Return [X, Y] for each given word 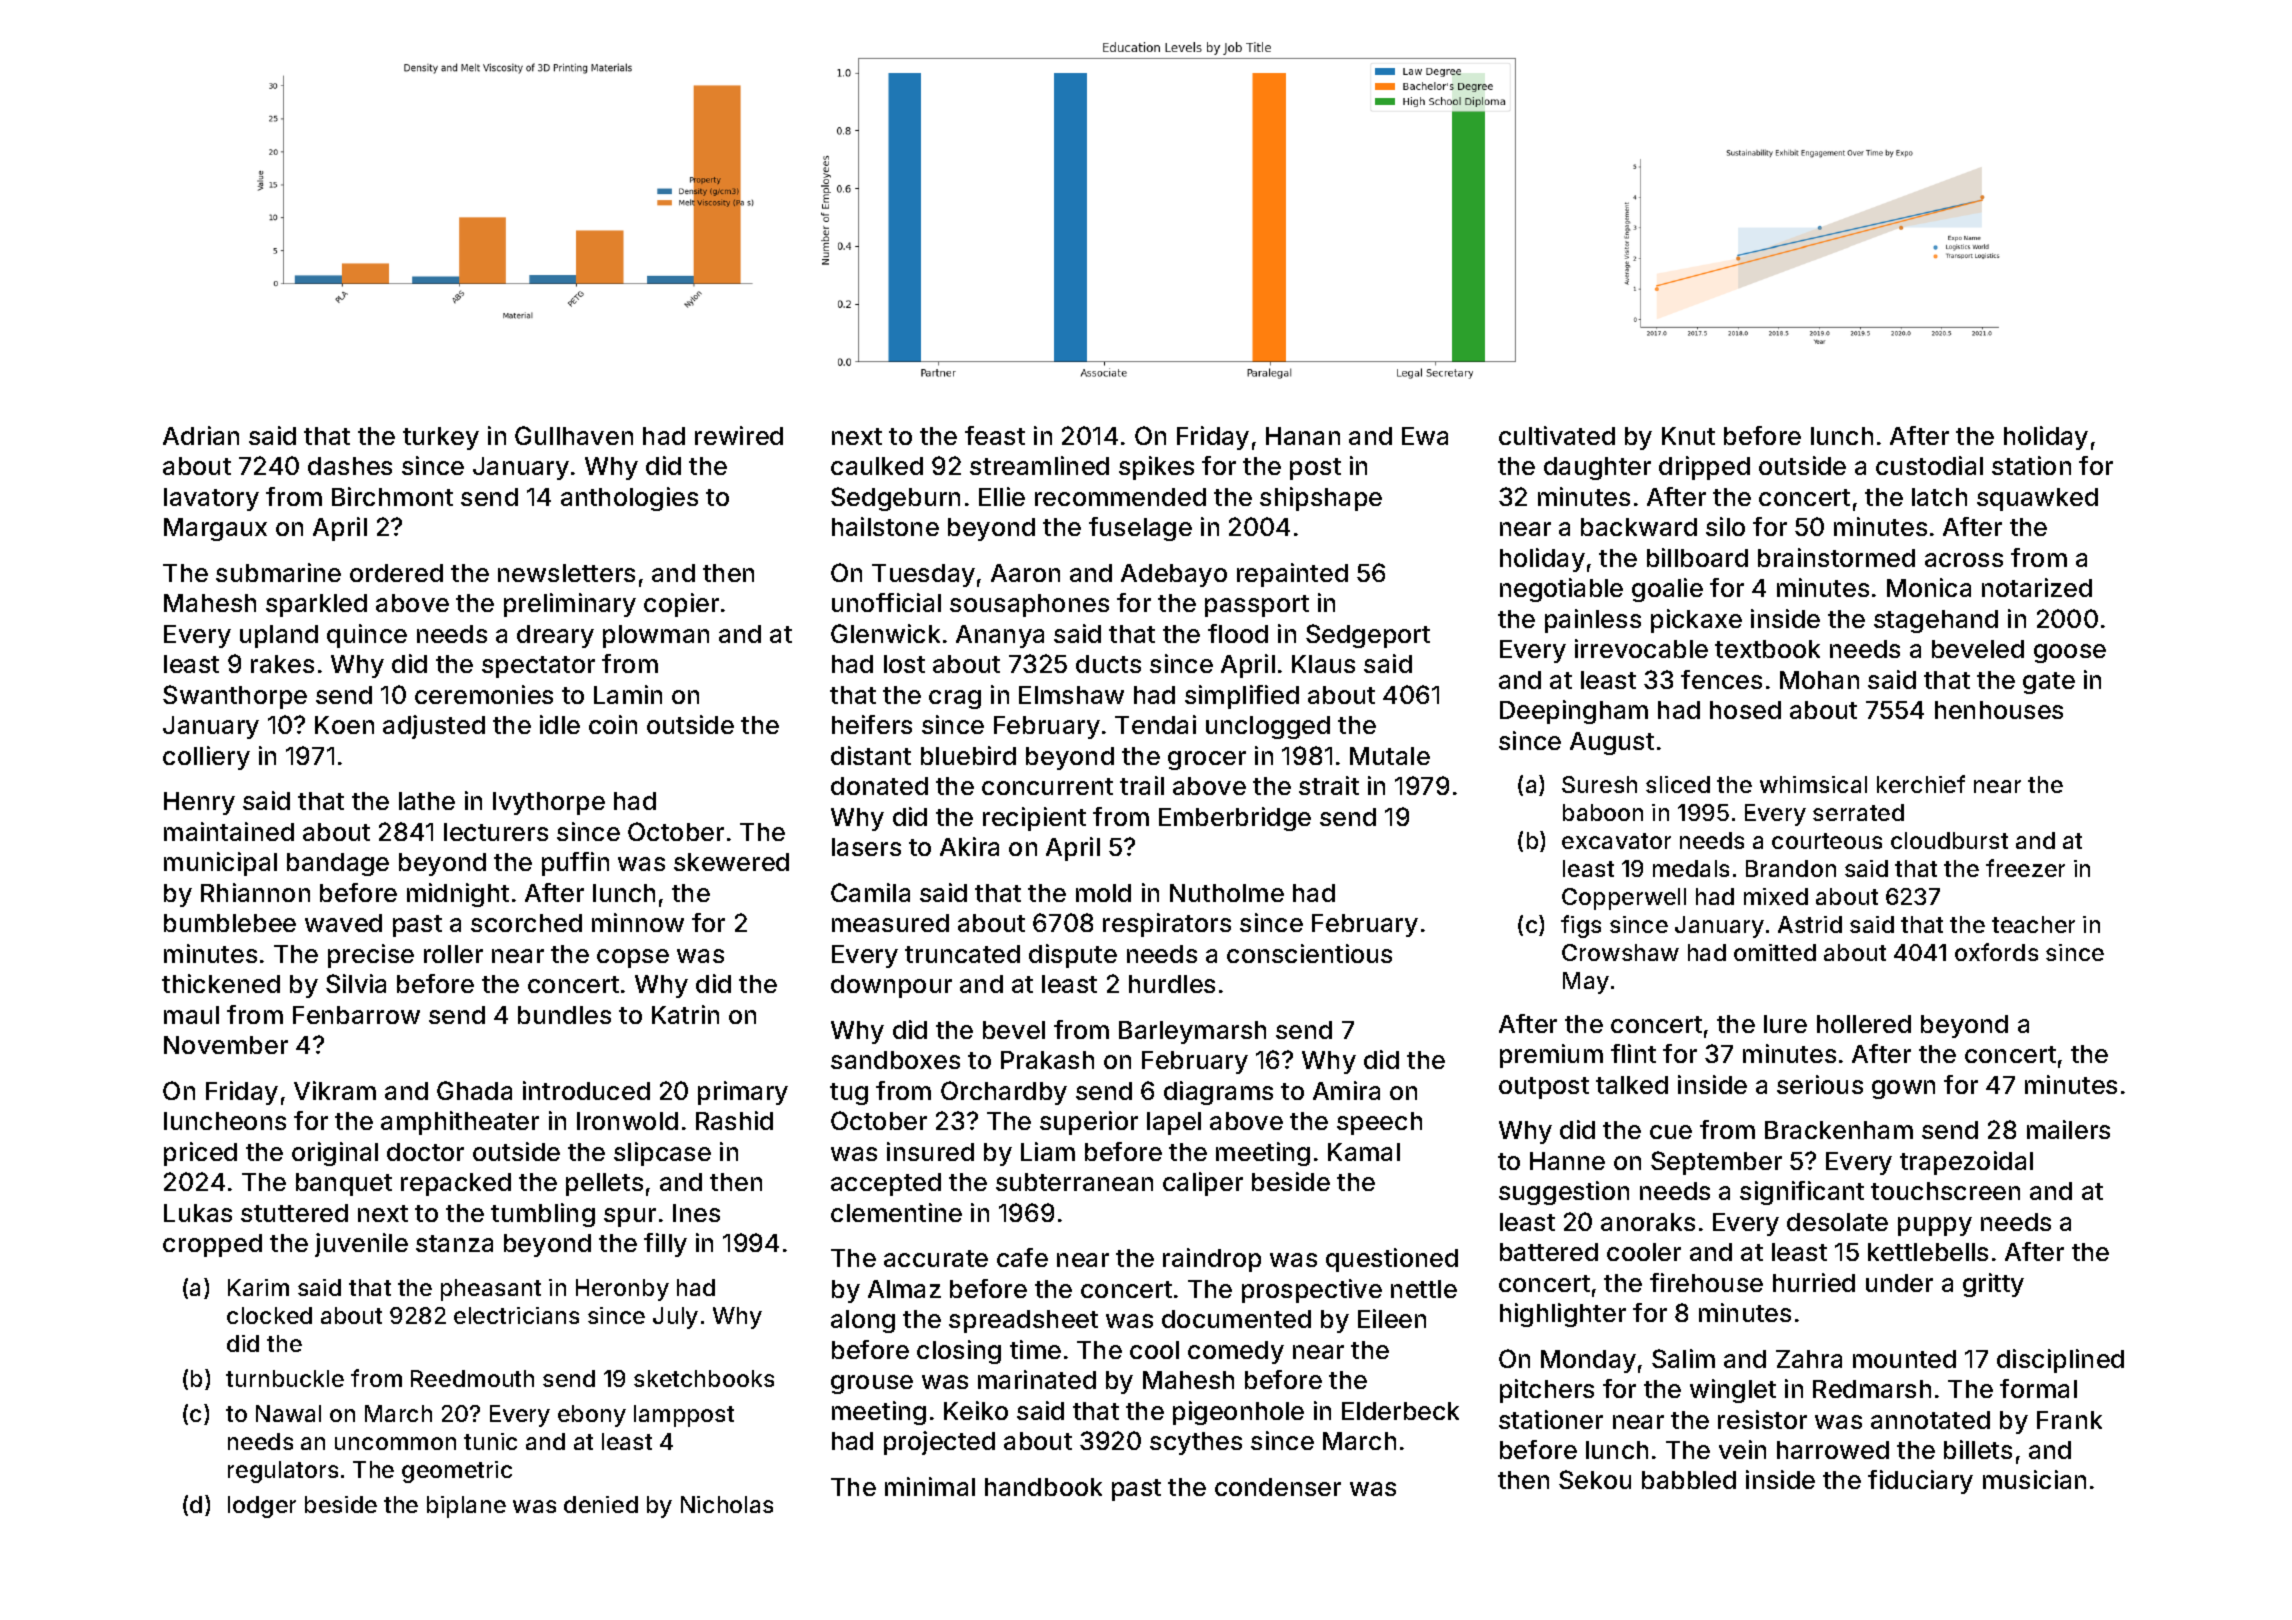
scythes [1196, 1443]
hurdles [1172, 984]
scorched [526, 923]
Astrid [1810, 924]
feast [995, 435]
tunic [490, 1441]
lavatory [211, 499]
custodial [1929, 465]
